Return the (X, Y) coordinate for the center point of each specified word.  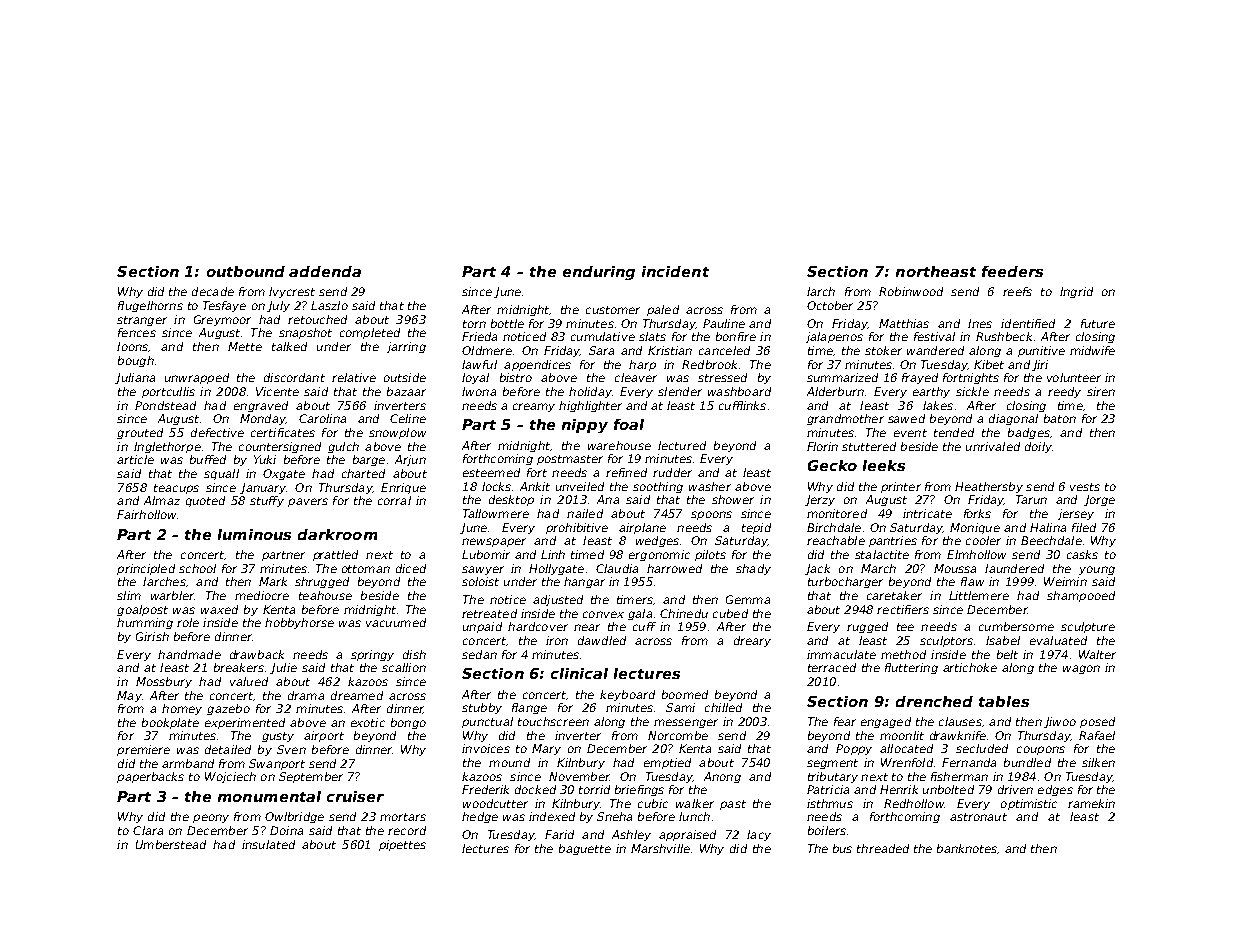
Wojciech (230, 777)
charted (363, 473)
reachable (836, 540)
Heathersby (989, 487)
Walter (1097, 654)
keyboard (627, 695)
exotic (368, 722)
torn (474, 324)
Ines (980, 323)
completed (370, 333)
